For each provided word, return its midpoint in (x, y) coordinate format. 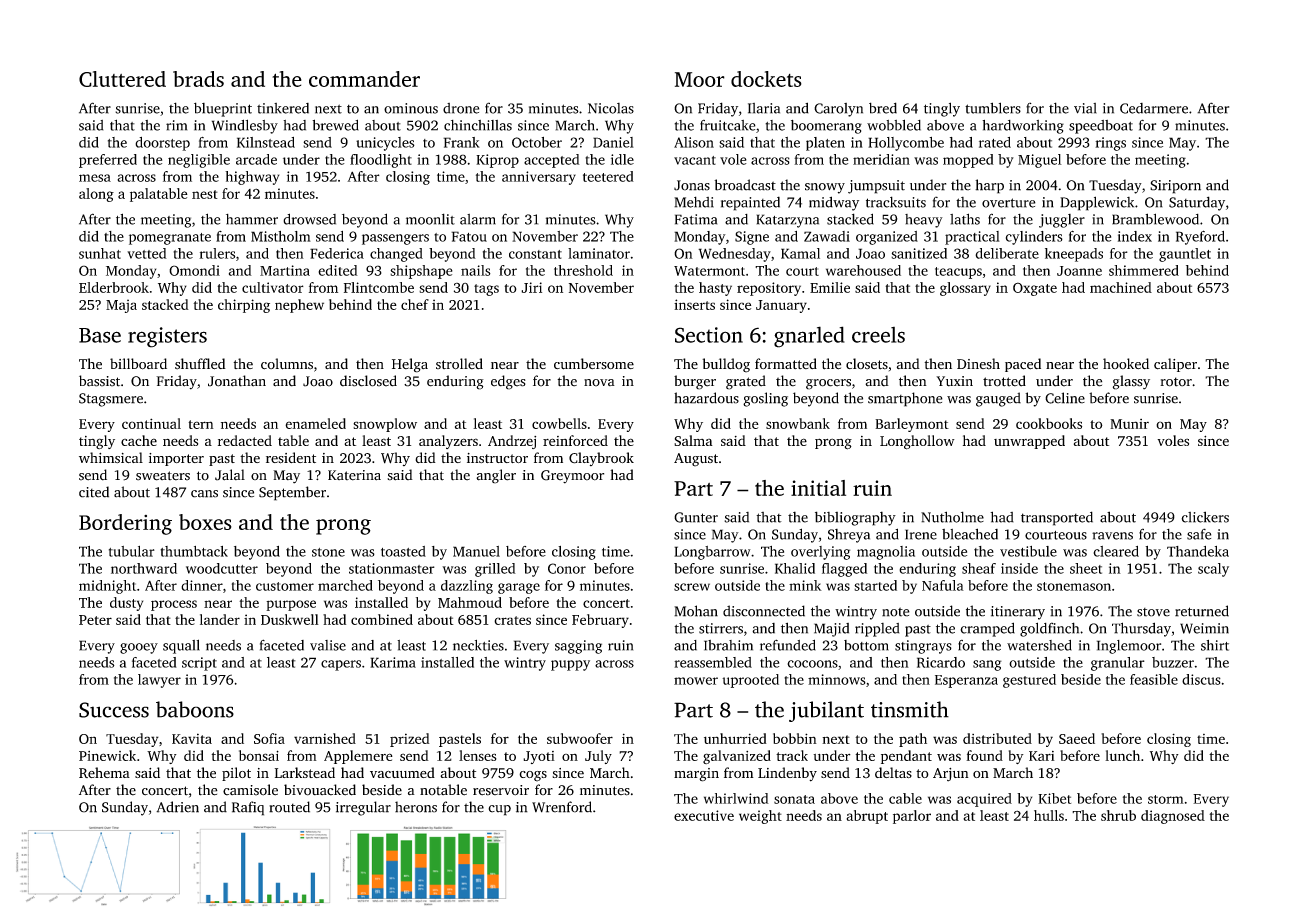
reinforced (575, 440)
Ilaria (764, 108)
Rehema (104, 772)
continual (151, 423)
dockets (766, 79)
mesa (95, 178)
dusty (126, 604)
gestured (1029, 681)
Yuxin (954, 381)
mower (696, 681)
